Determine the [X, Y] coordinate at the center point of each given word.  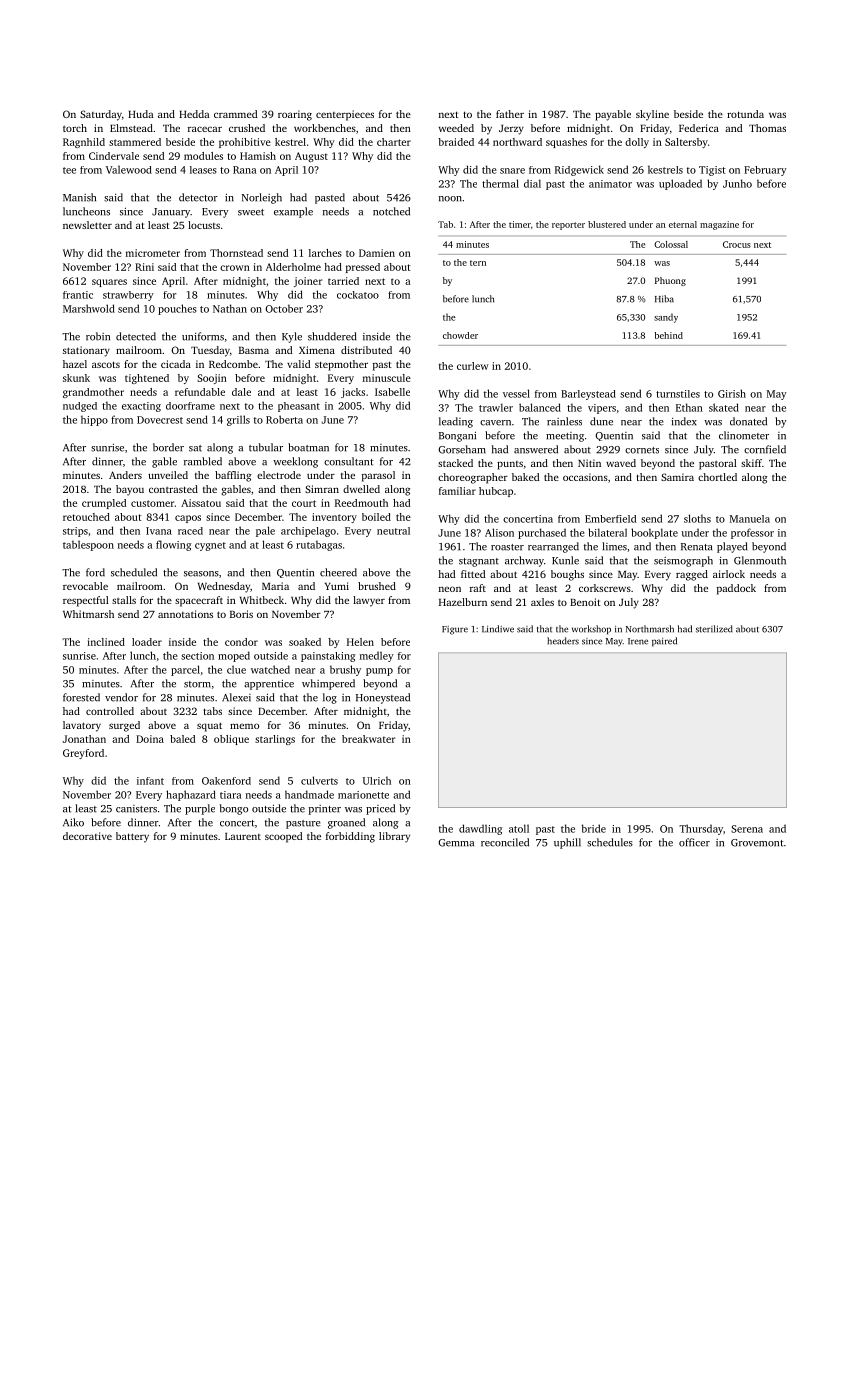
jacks [353, 393]
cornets [642, 450]
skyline [652, 115]
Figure [455, 630]
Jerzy [511, 130]
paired [664, 642]
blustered [607, 224]
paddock [736, 589]
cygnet [210, 546]
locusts [204, 225]
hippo [94, 420]
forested [81, 697]
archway [524, 561]
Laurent [243, 836]
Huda [140, 114]
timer [520, 224]
